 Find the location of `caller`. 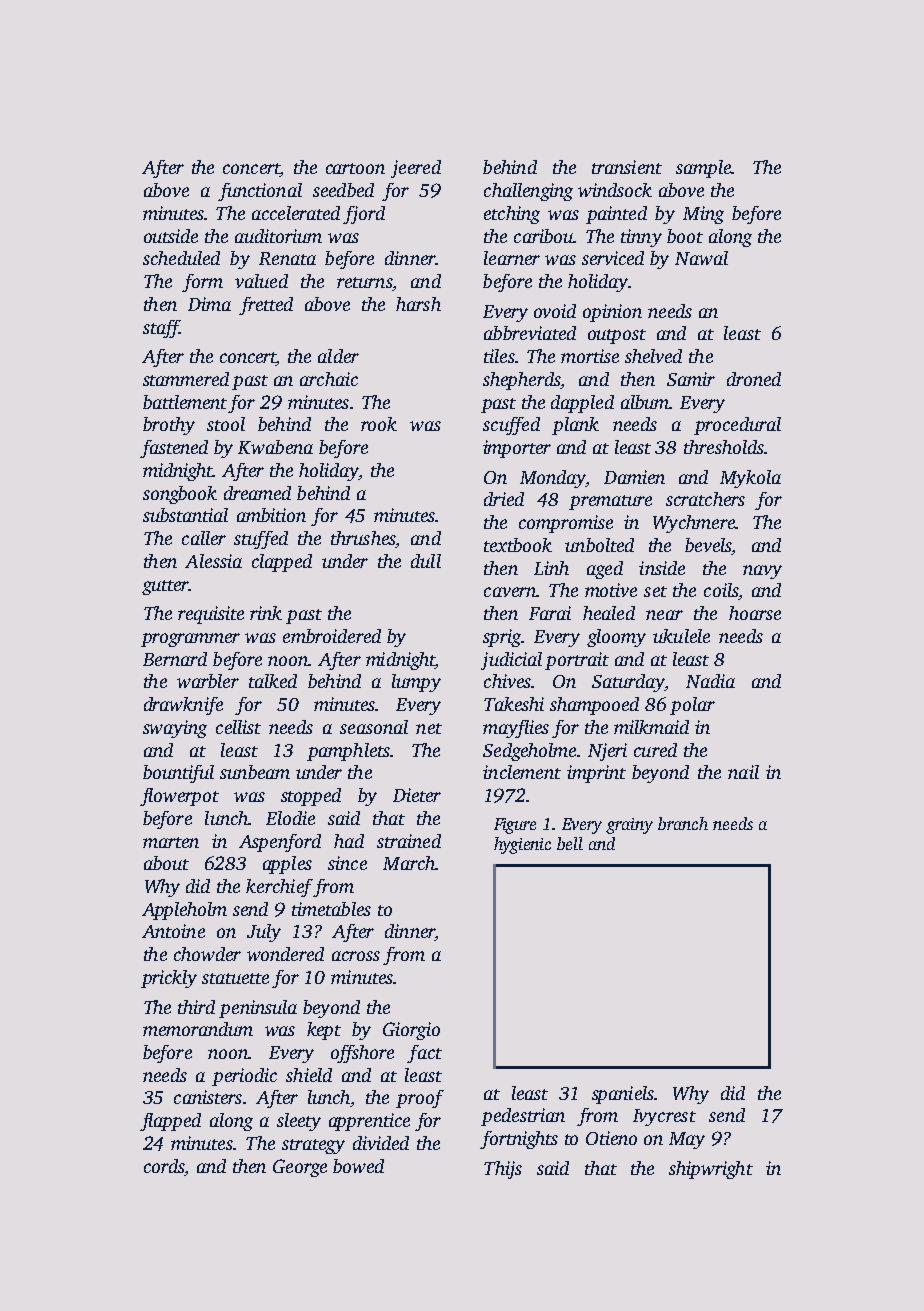

caller is located at coordinates (204, 538).
